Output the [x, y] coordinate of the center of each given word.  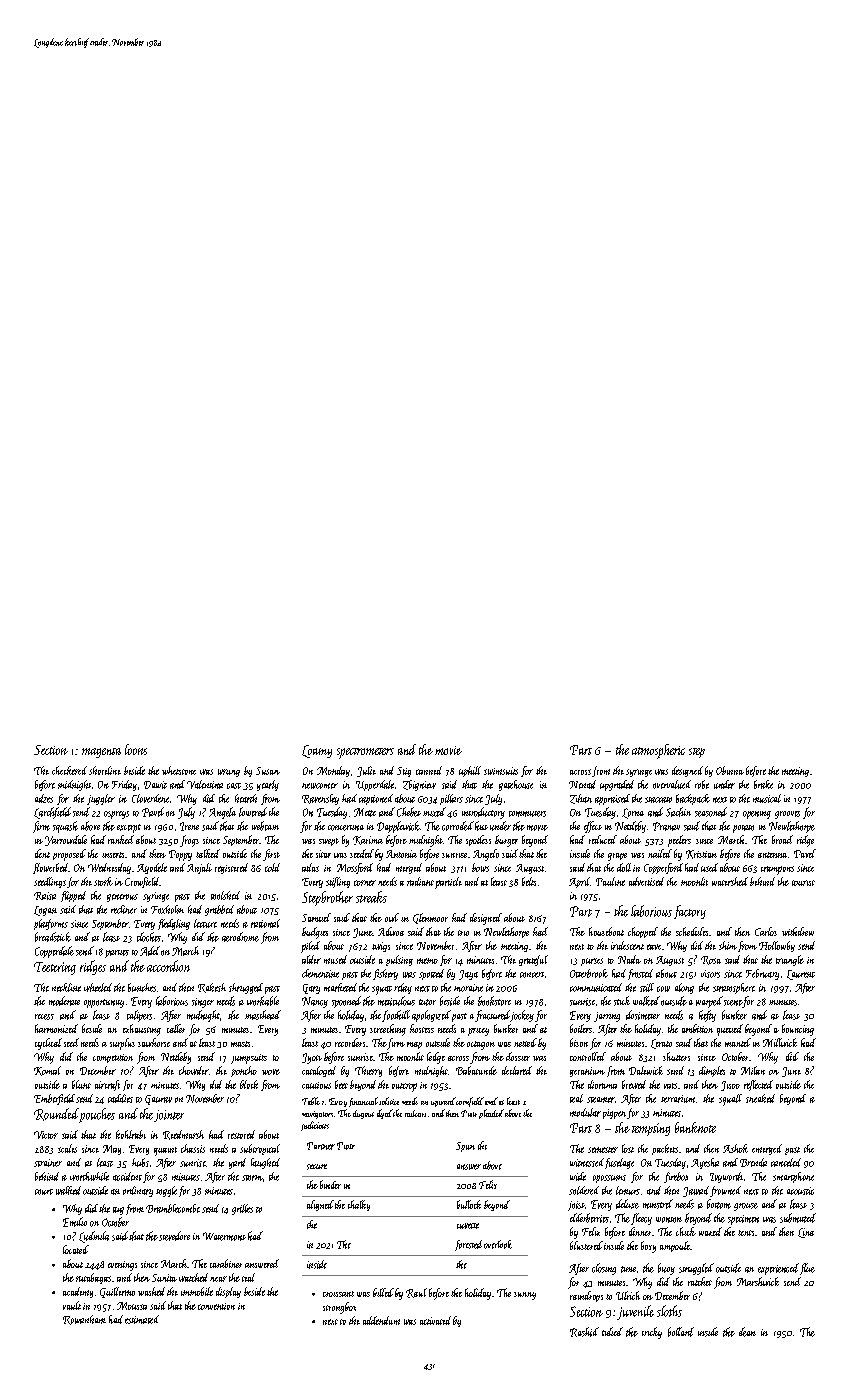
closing [604, 1269]
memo [427, 961]
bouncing [798, 1030]
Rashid [584, 1332]
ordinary [138, 1191]
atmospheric [658, 751]
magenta [101, 753]
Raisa [45, 896]
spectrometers [365, 753]
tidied [612, 1331]
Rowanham [84, 1320]
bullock [469, 1204]
